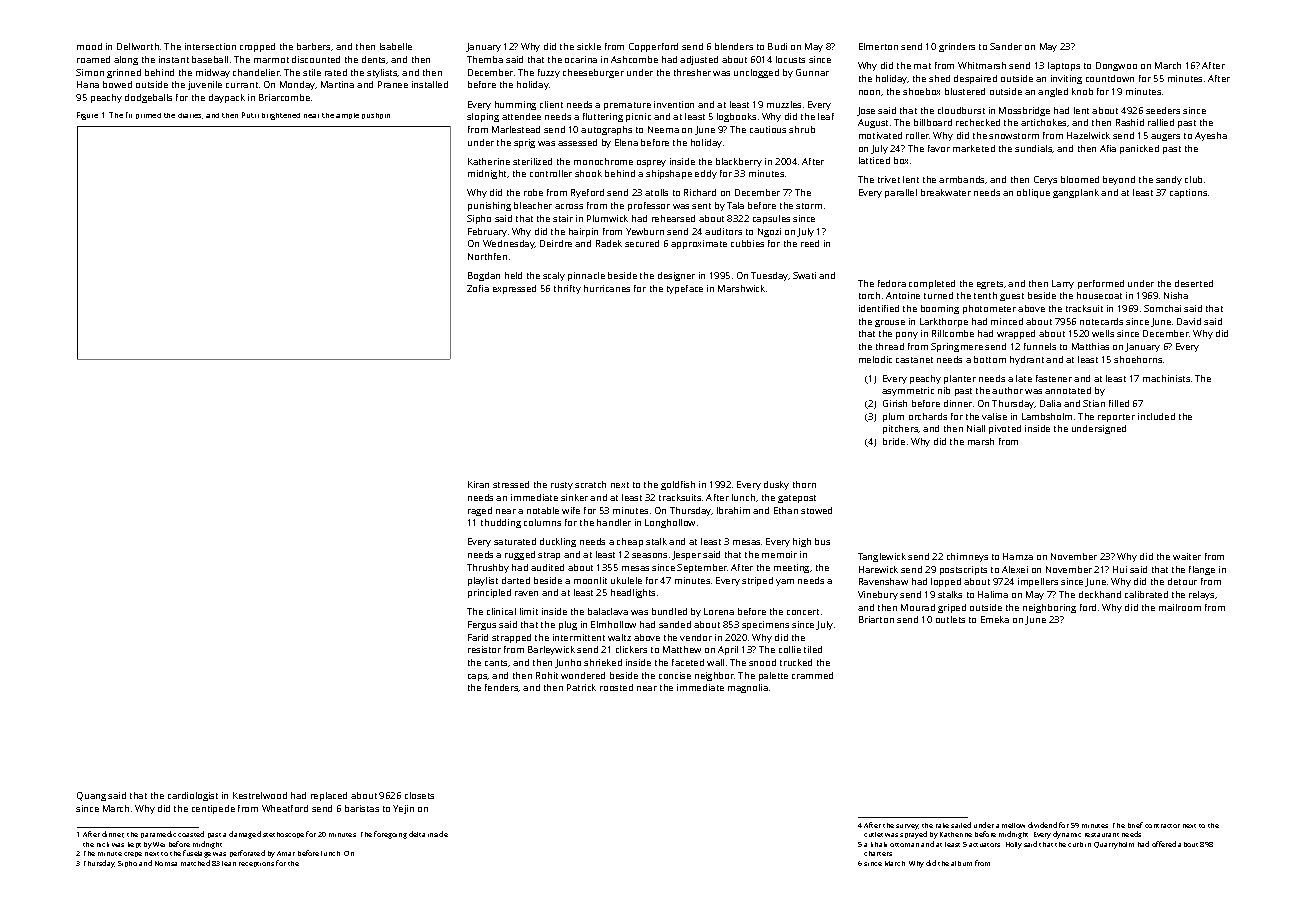  What do you see at coordinates (1024, 378) in the image?
I see `late` at bounding box center [1024, 378].
